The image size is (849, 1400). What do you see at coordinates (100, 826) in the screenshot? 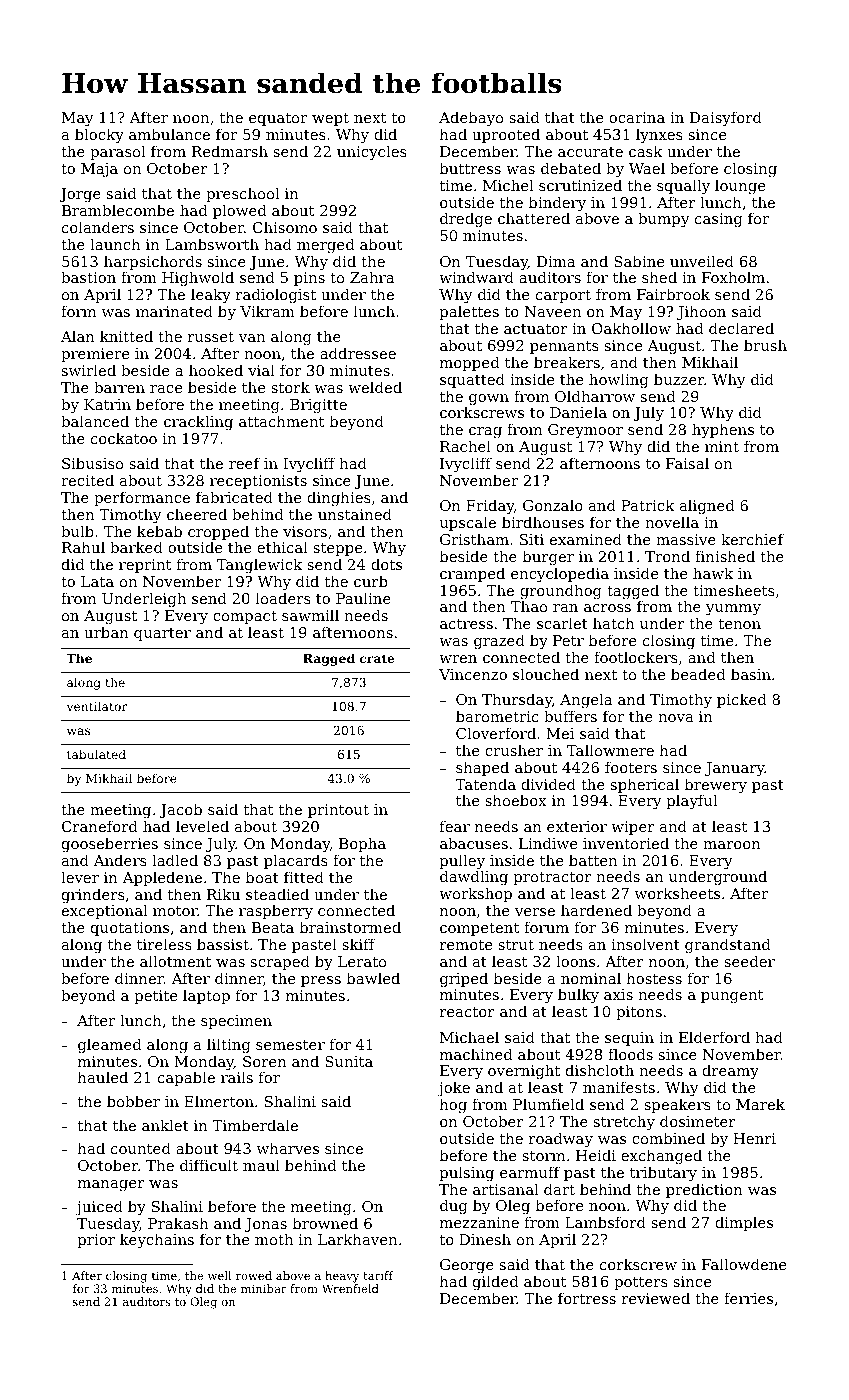
I see `Craneford` at bounding box center [100, 826].
